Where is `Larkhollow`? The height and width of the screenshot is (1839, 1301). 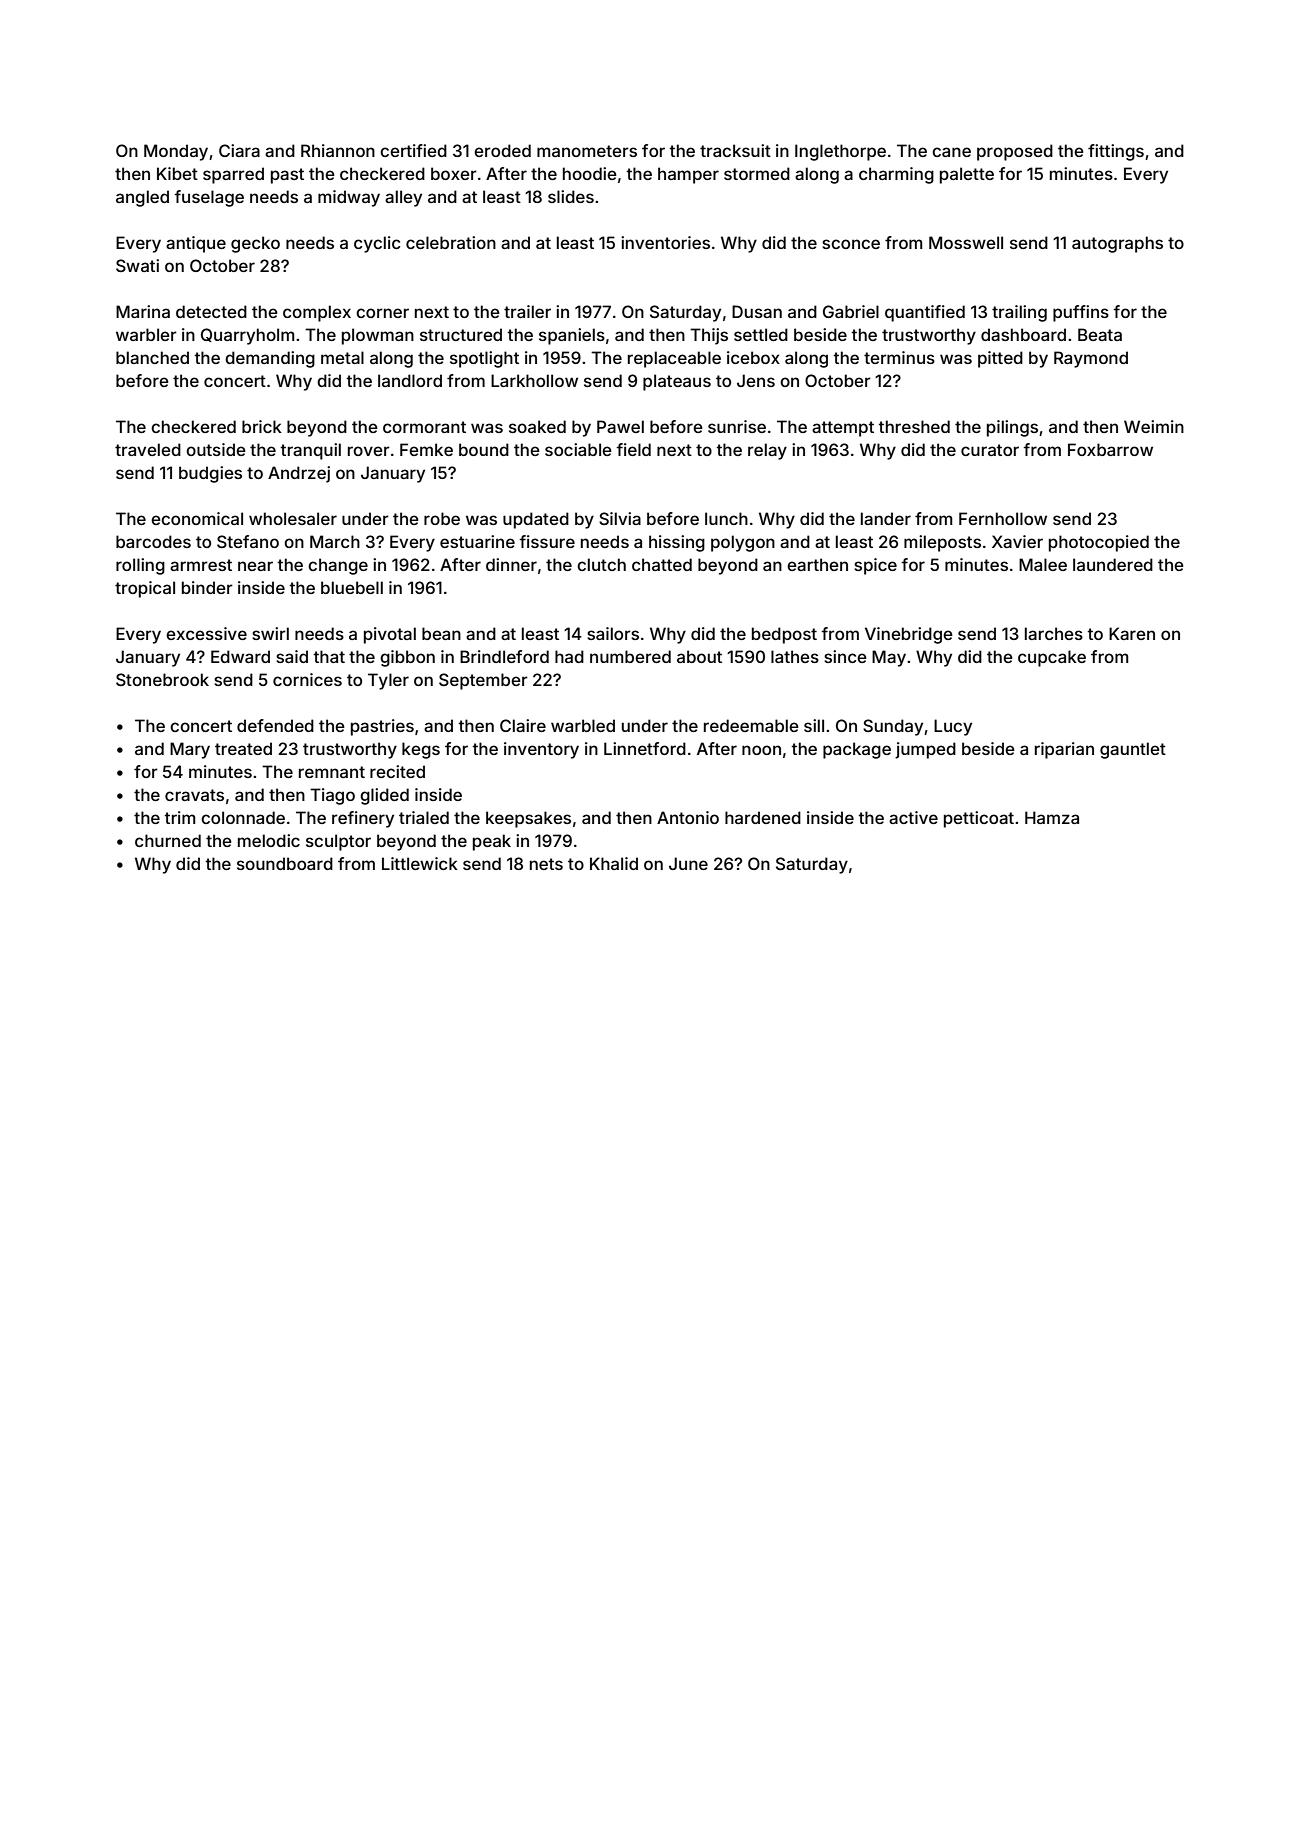
Larkhollow is located at coordinates (534, 380).
